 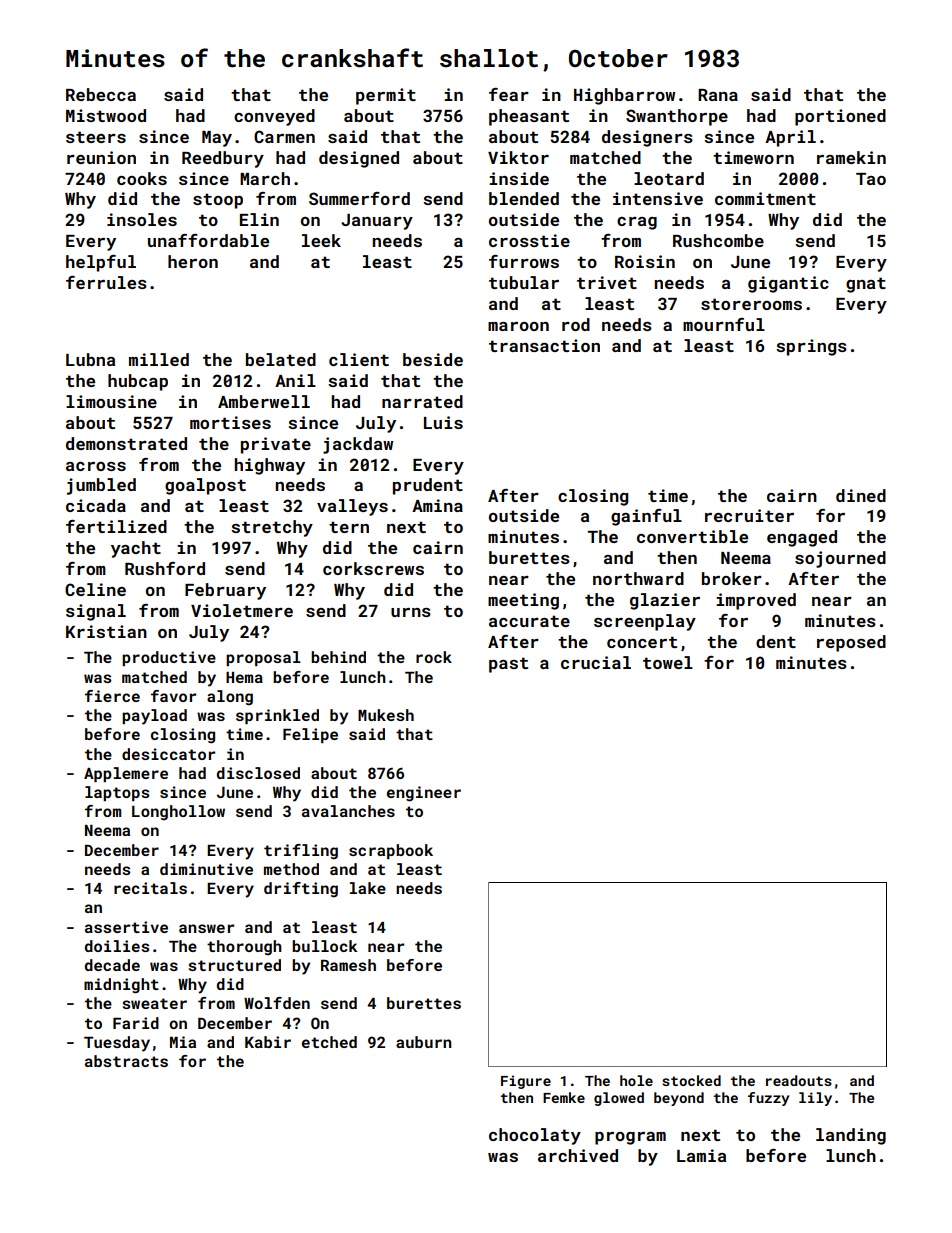 I want to click on Rebecca, so click(x=101, y=94).
